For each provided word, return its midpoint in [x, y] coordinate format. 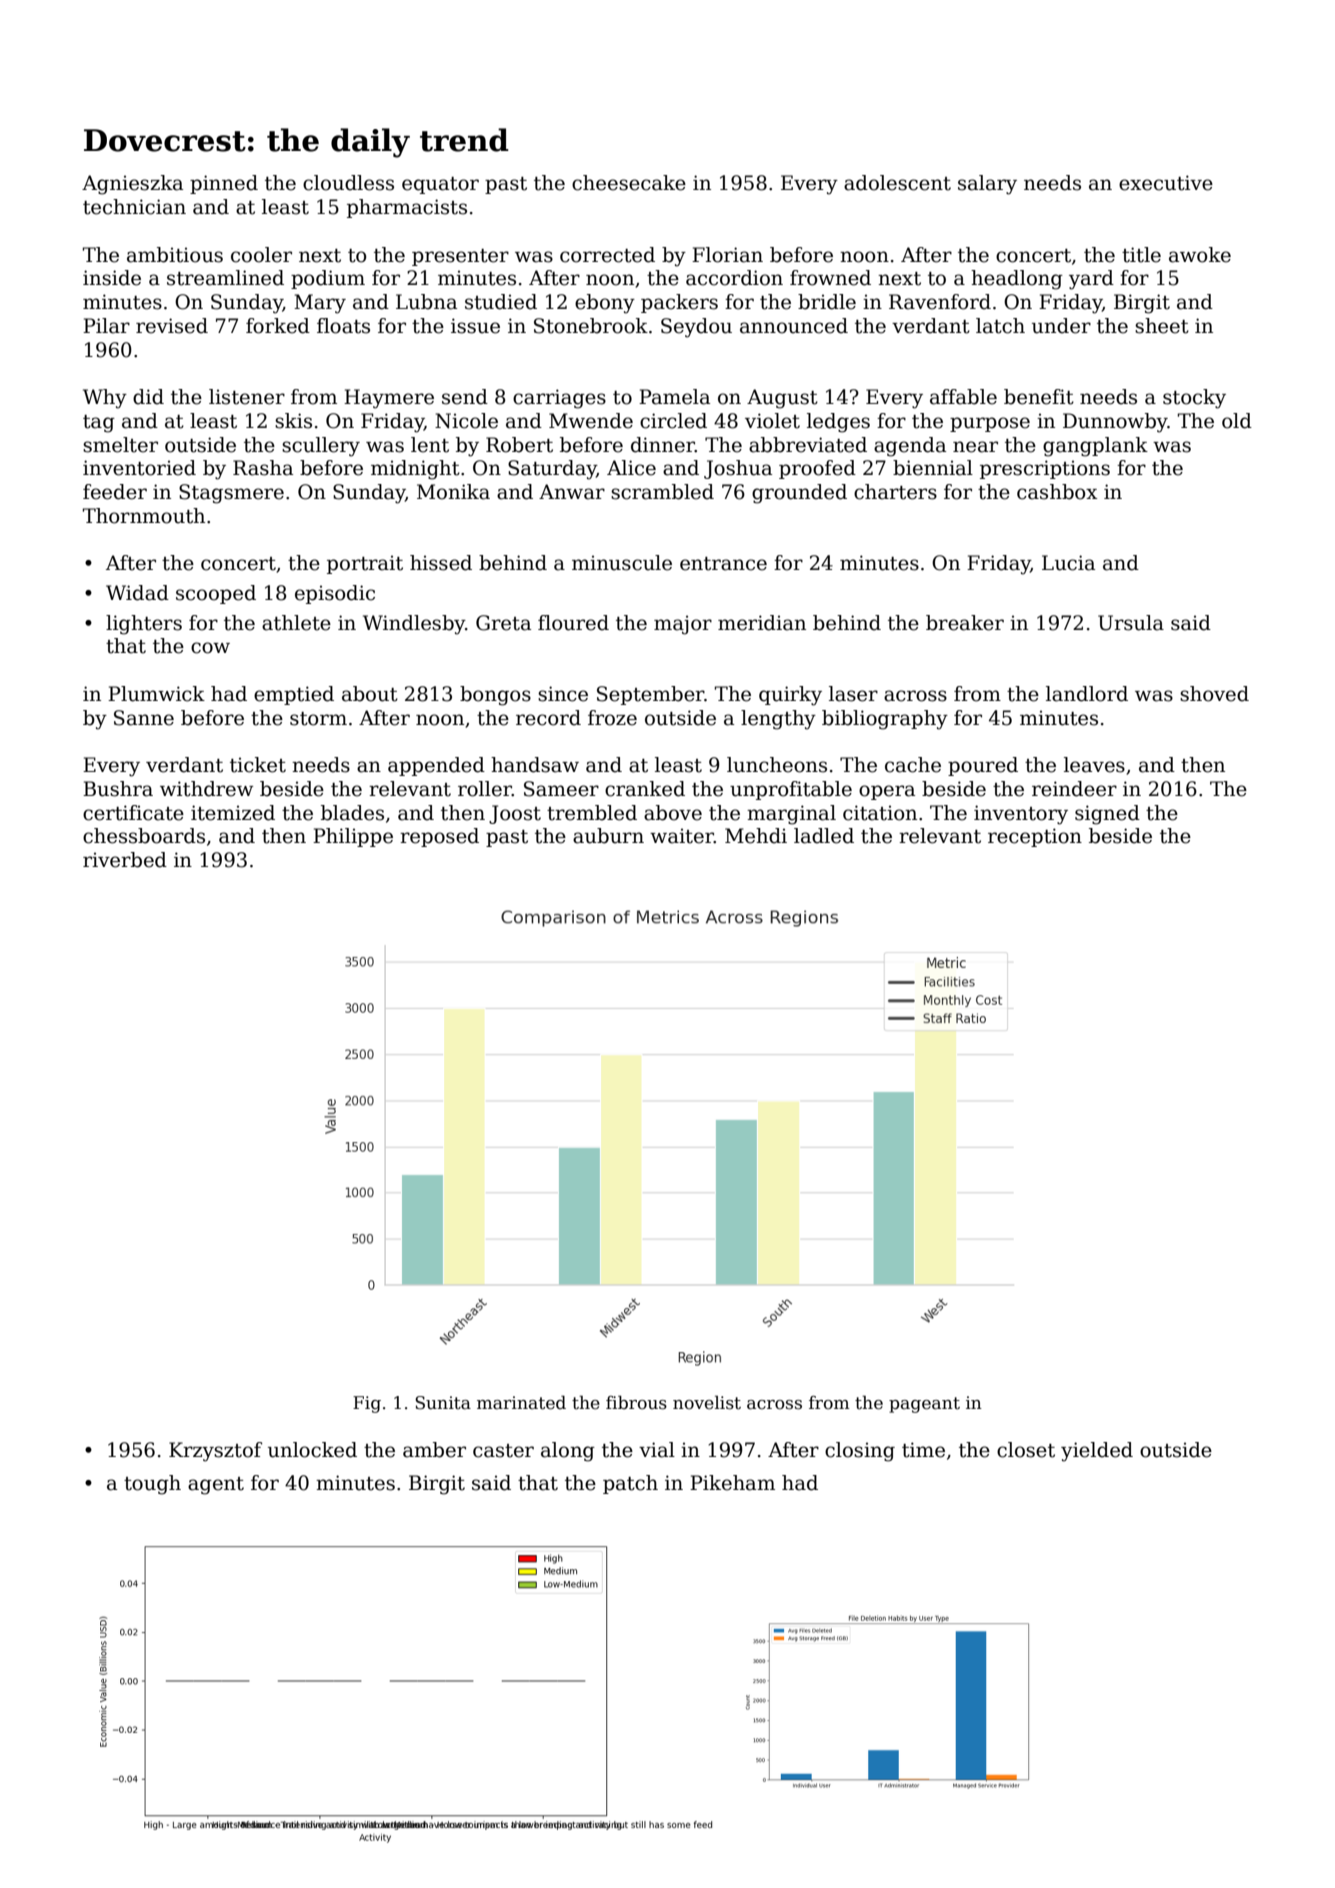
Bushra [118, 789]
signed [1107, 815]
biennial [933, 468]
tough [152, 1485]
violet [772, 421]
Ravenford [940, 302]
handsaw [535, 765]
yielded [1097, 1452]
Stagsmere [231, 494]
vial [657, 1450]
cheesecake [629, 183]
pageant [924, 1405]
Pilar [106, 326]
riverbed [125, 860]
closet [1026, 1450]
